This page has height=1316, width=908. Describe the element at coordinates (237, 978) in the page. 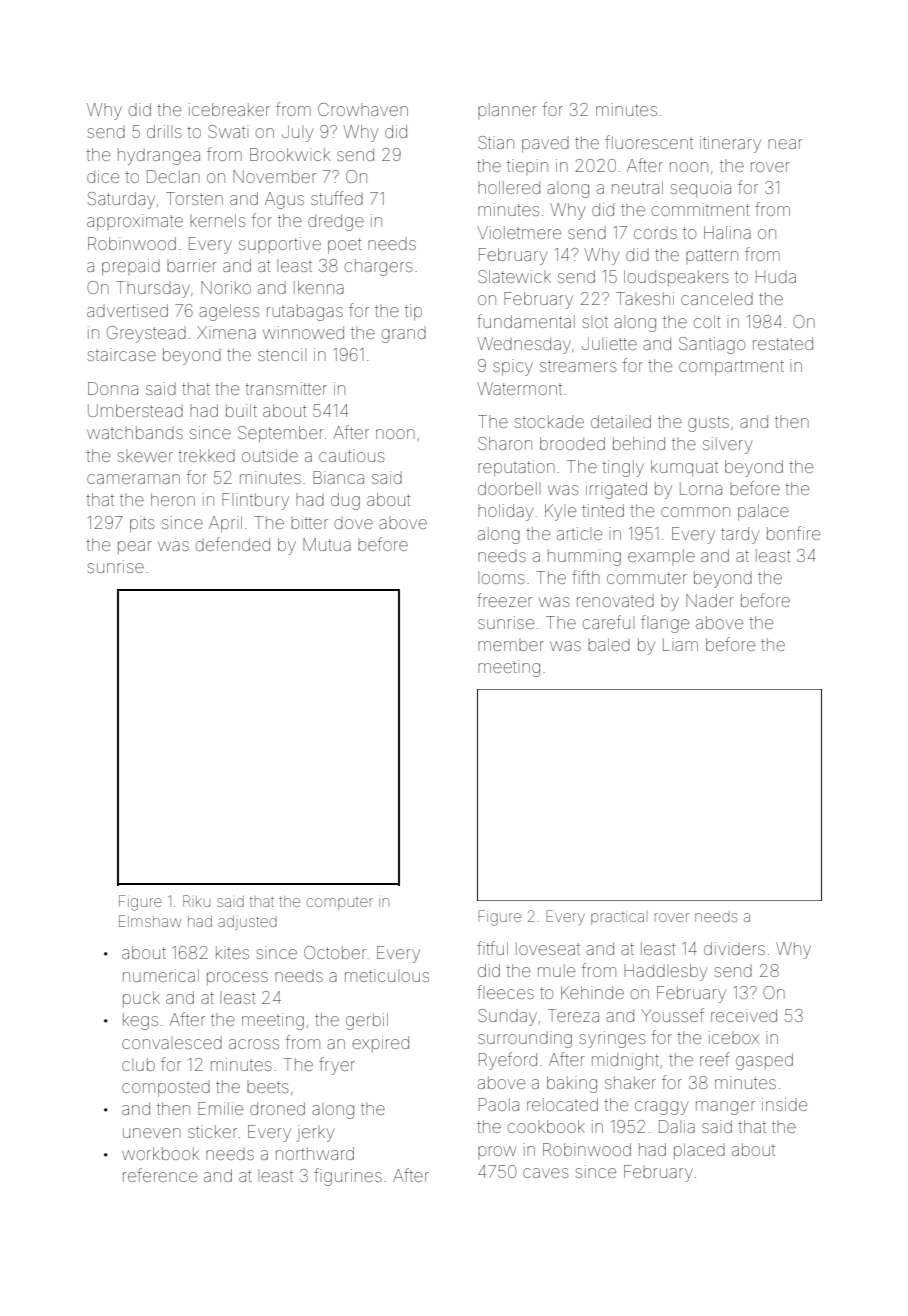

I see `process` at that location.
